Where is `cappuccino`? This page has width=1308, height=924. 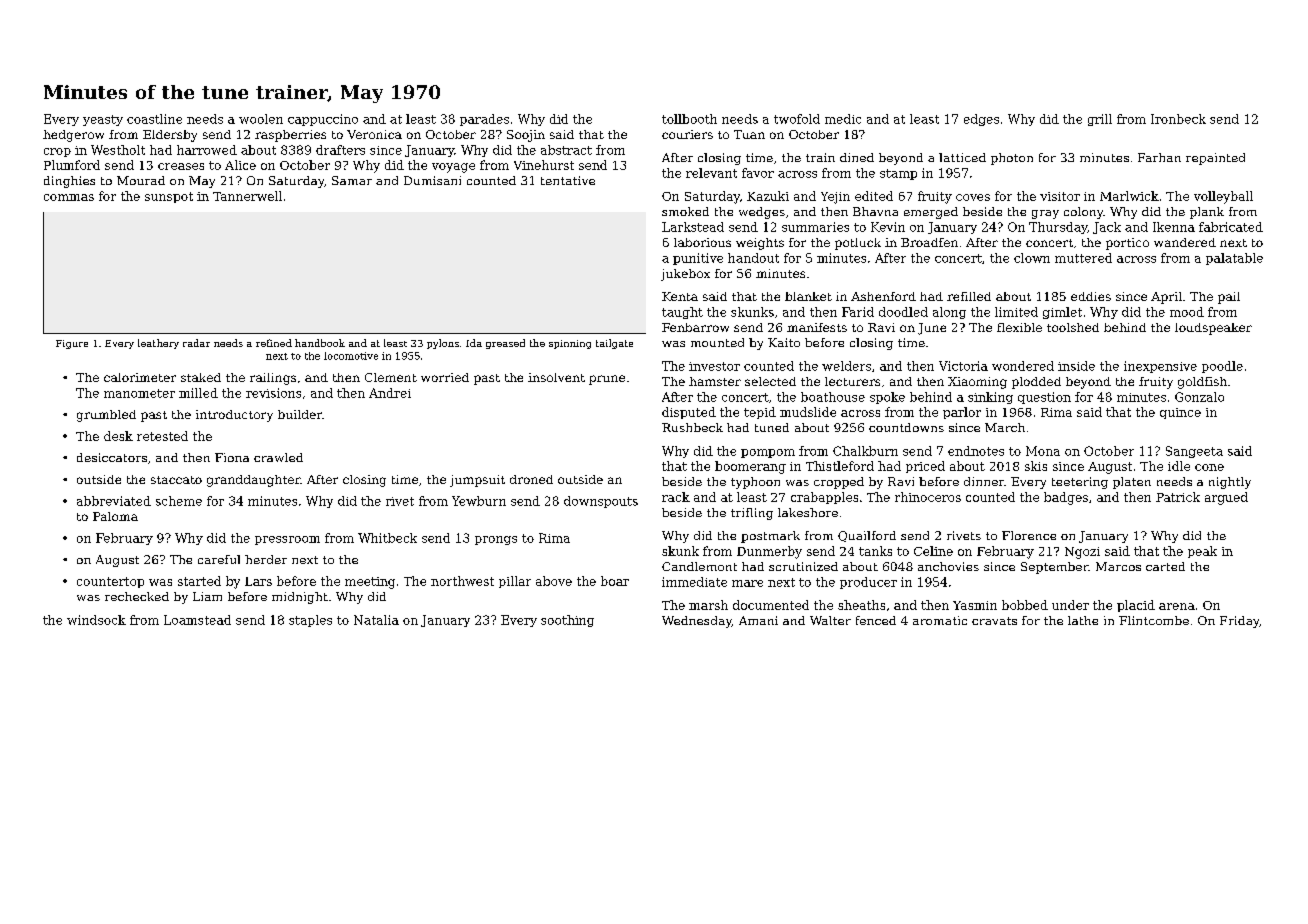 cappuccino is located at coordinates (323, 120).
